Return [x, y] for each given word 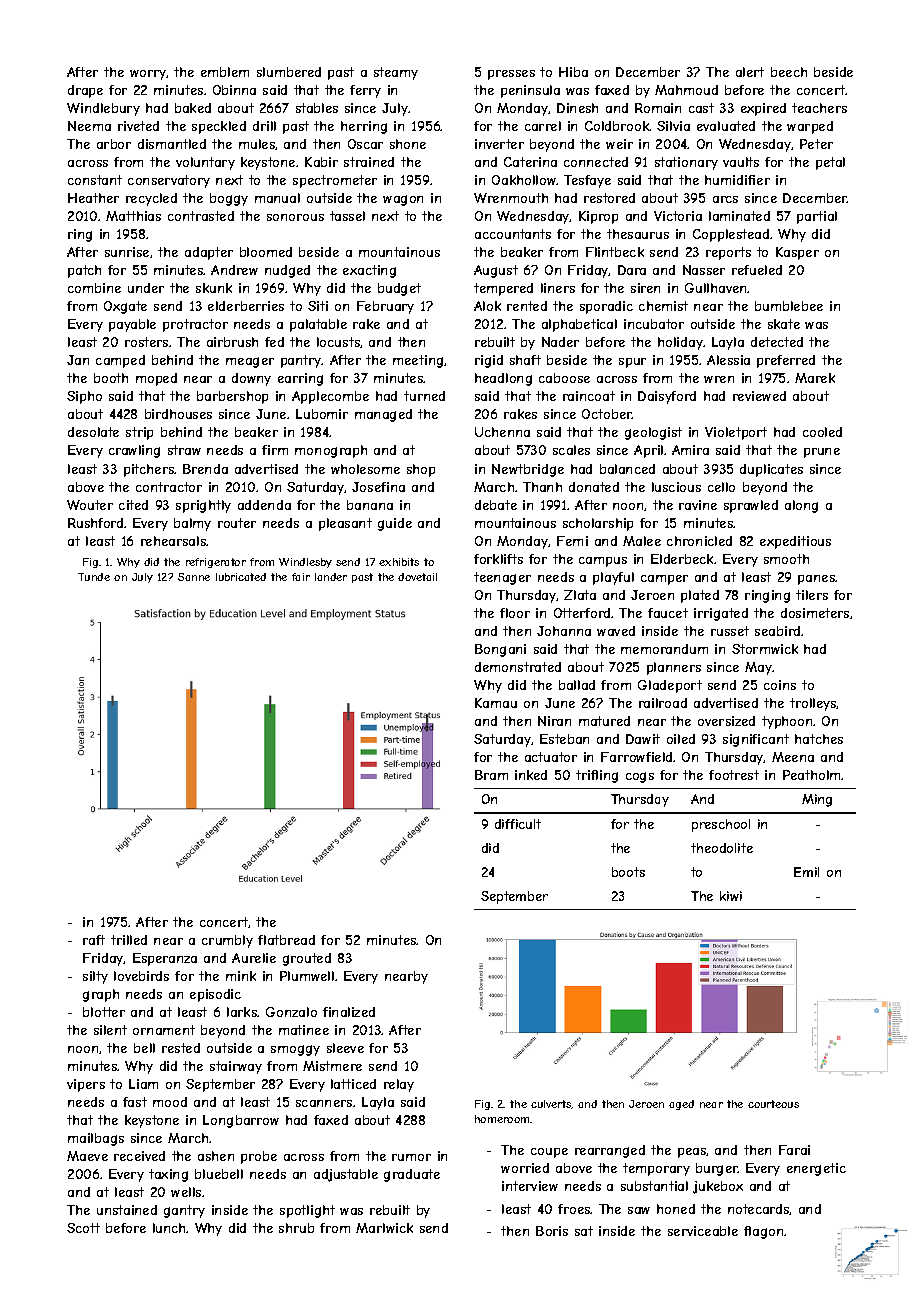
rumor [411, 1157]
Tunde [94, 577]
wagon [403, 200]
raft [94, 940]
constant [95, 180]
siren [645, 288]
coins [780, 685]
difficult [518, 824]
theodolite [722, 848]
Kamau [496, 703]
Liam [143, 1084]
